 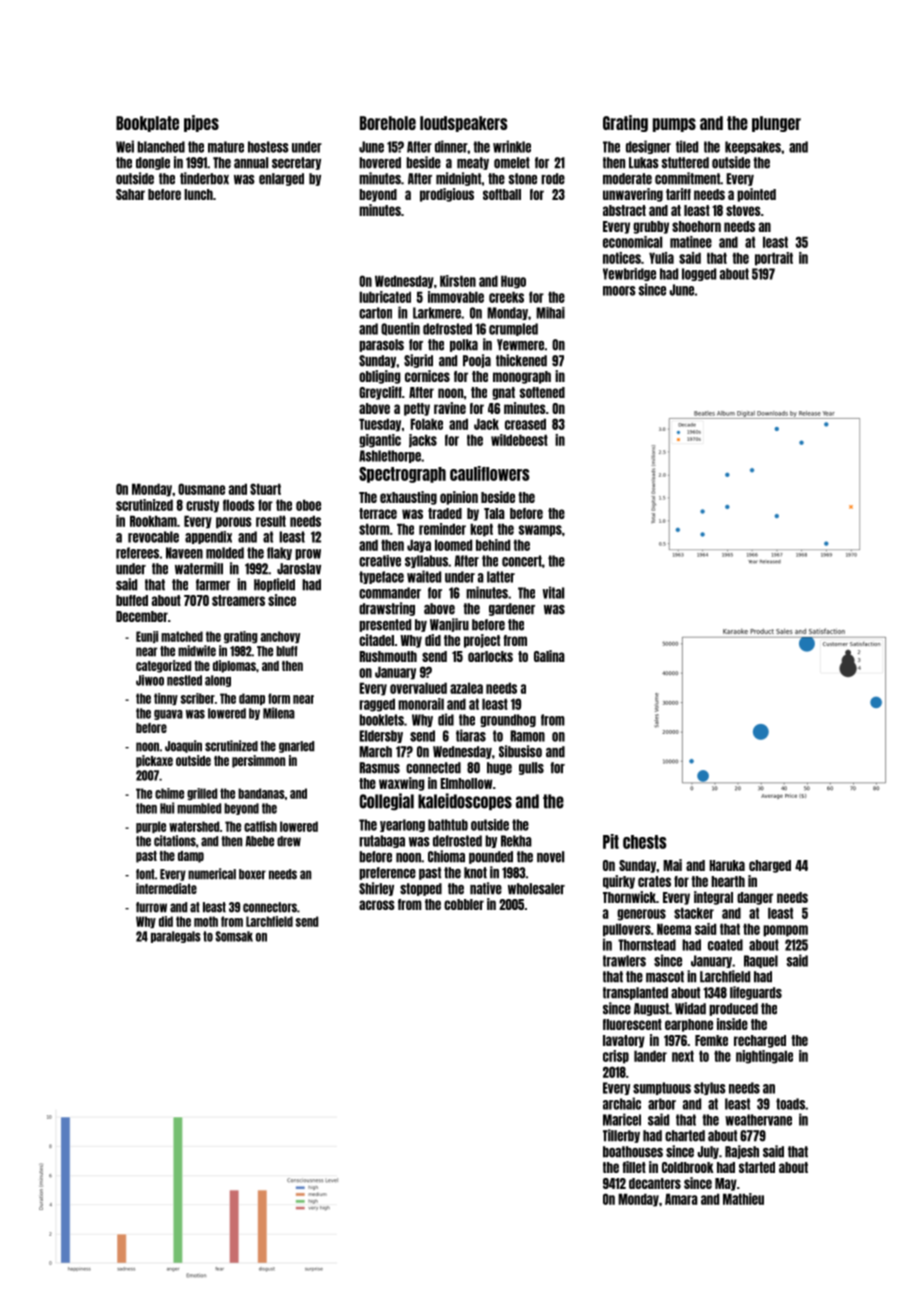 I want to click on commander, so click(x=390, y=593).
